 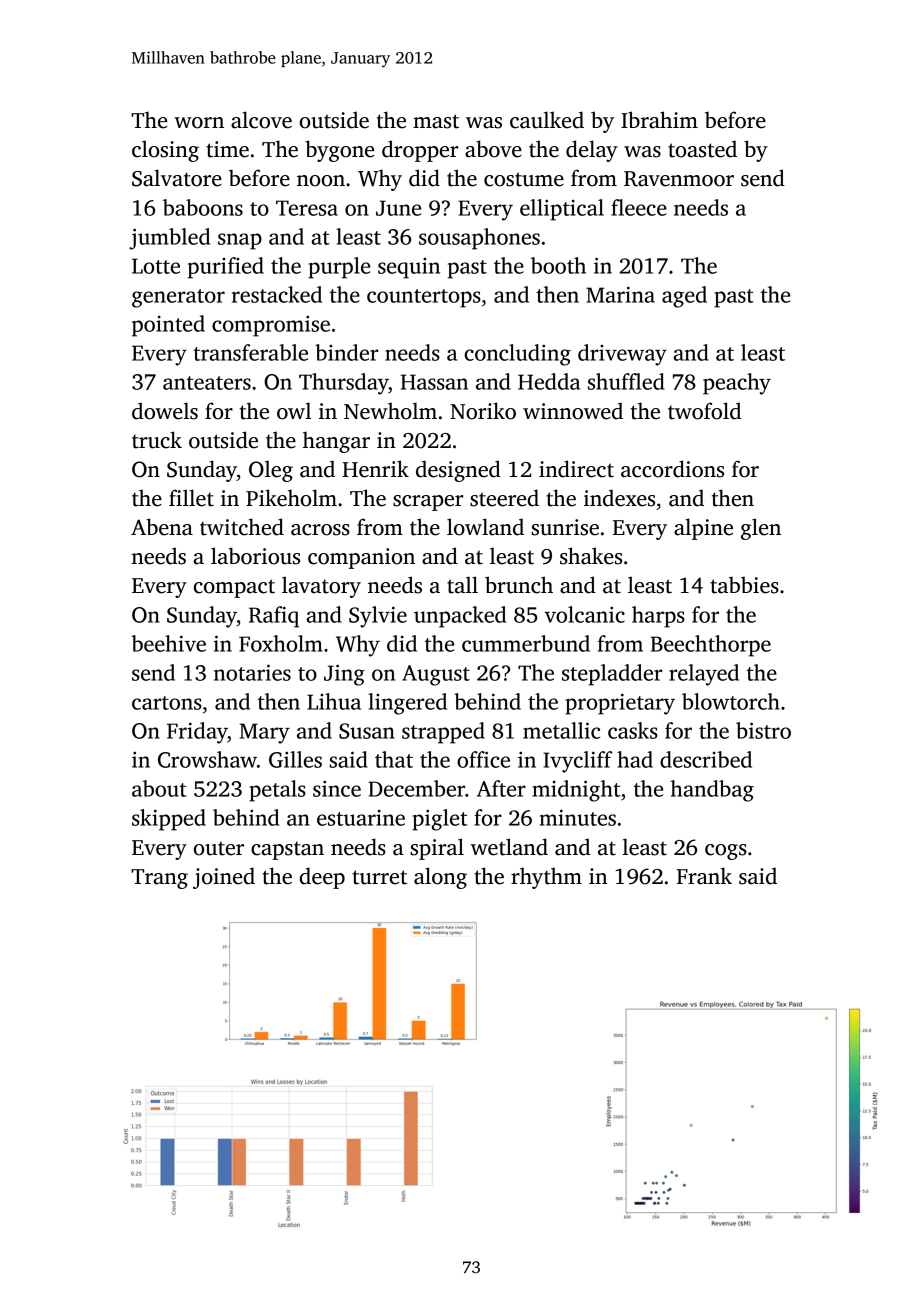 What do you see at coordinates (252, 672) in the page?
I see `notaries` at bounding box center [252, 672].
